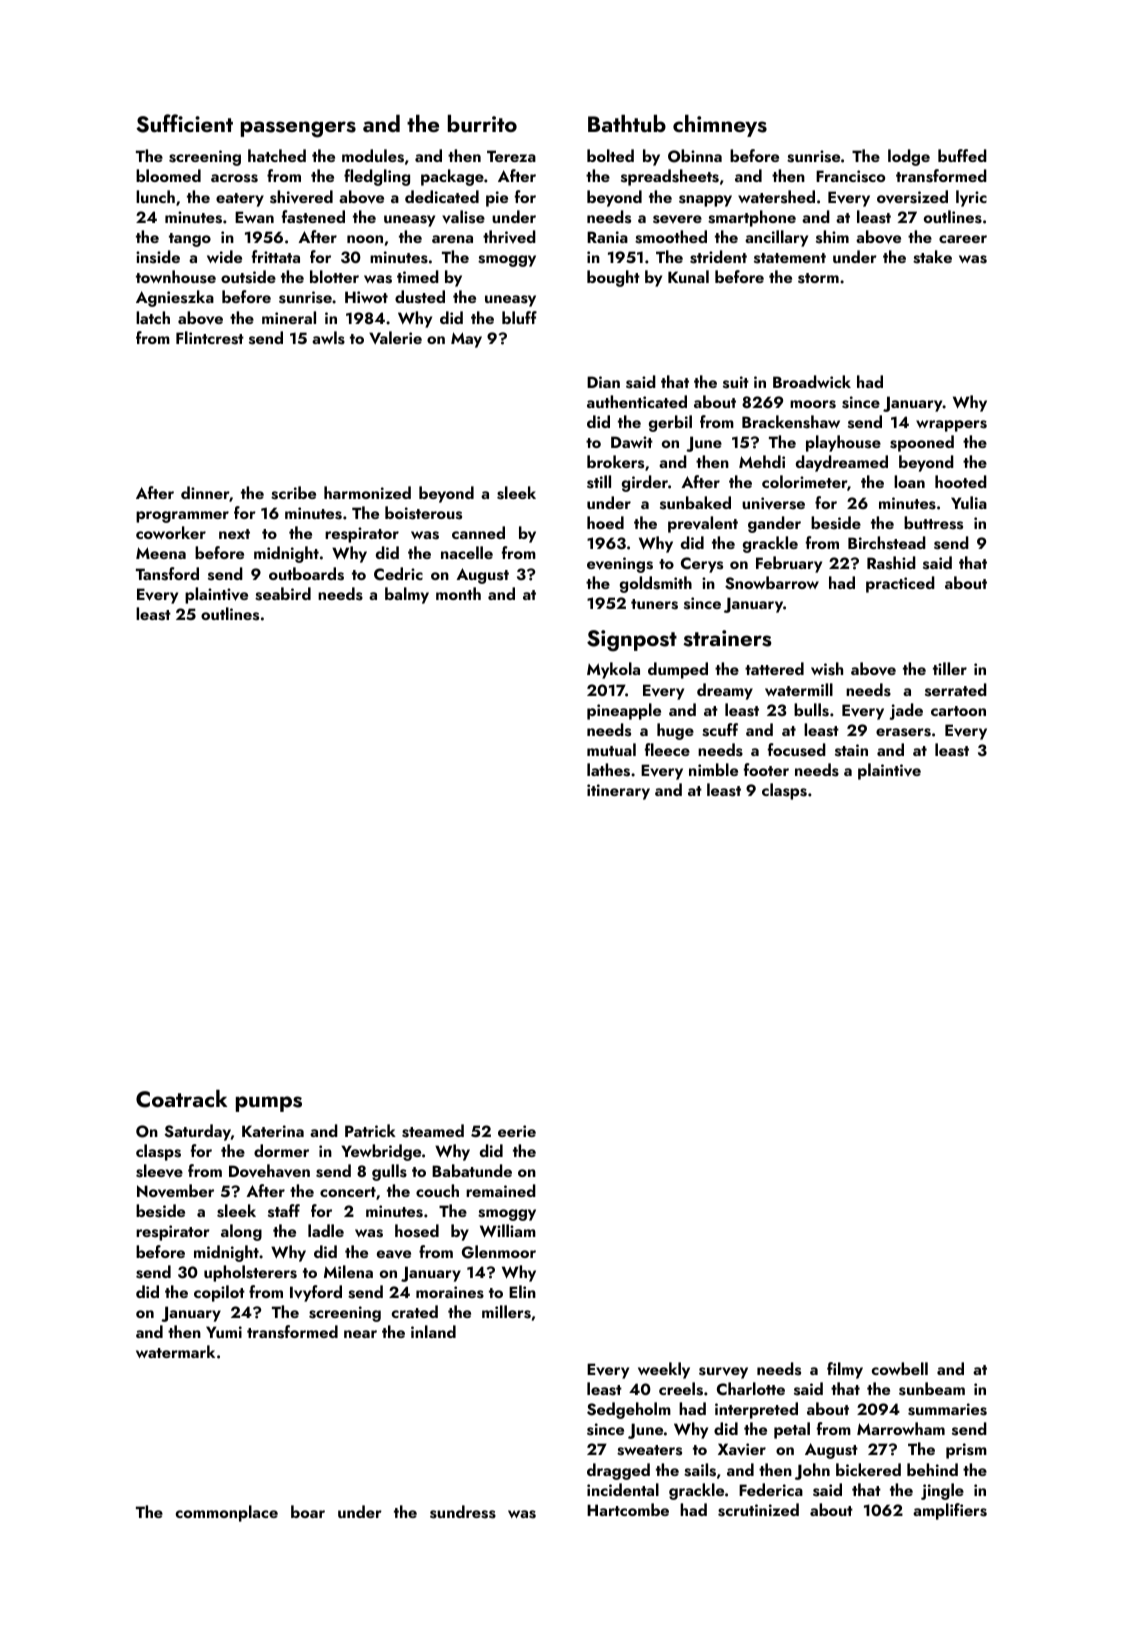 This image has width=1123, height=1626. What do you see at coordinates (227, 1513) in the image?
I see `commonplace` at bounding box center [227, 1513].
